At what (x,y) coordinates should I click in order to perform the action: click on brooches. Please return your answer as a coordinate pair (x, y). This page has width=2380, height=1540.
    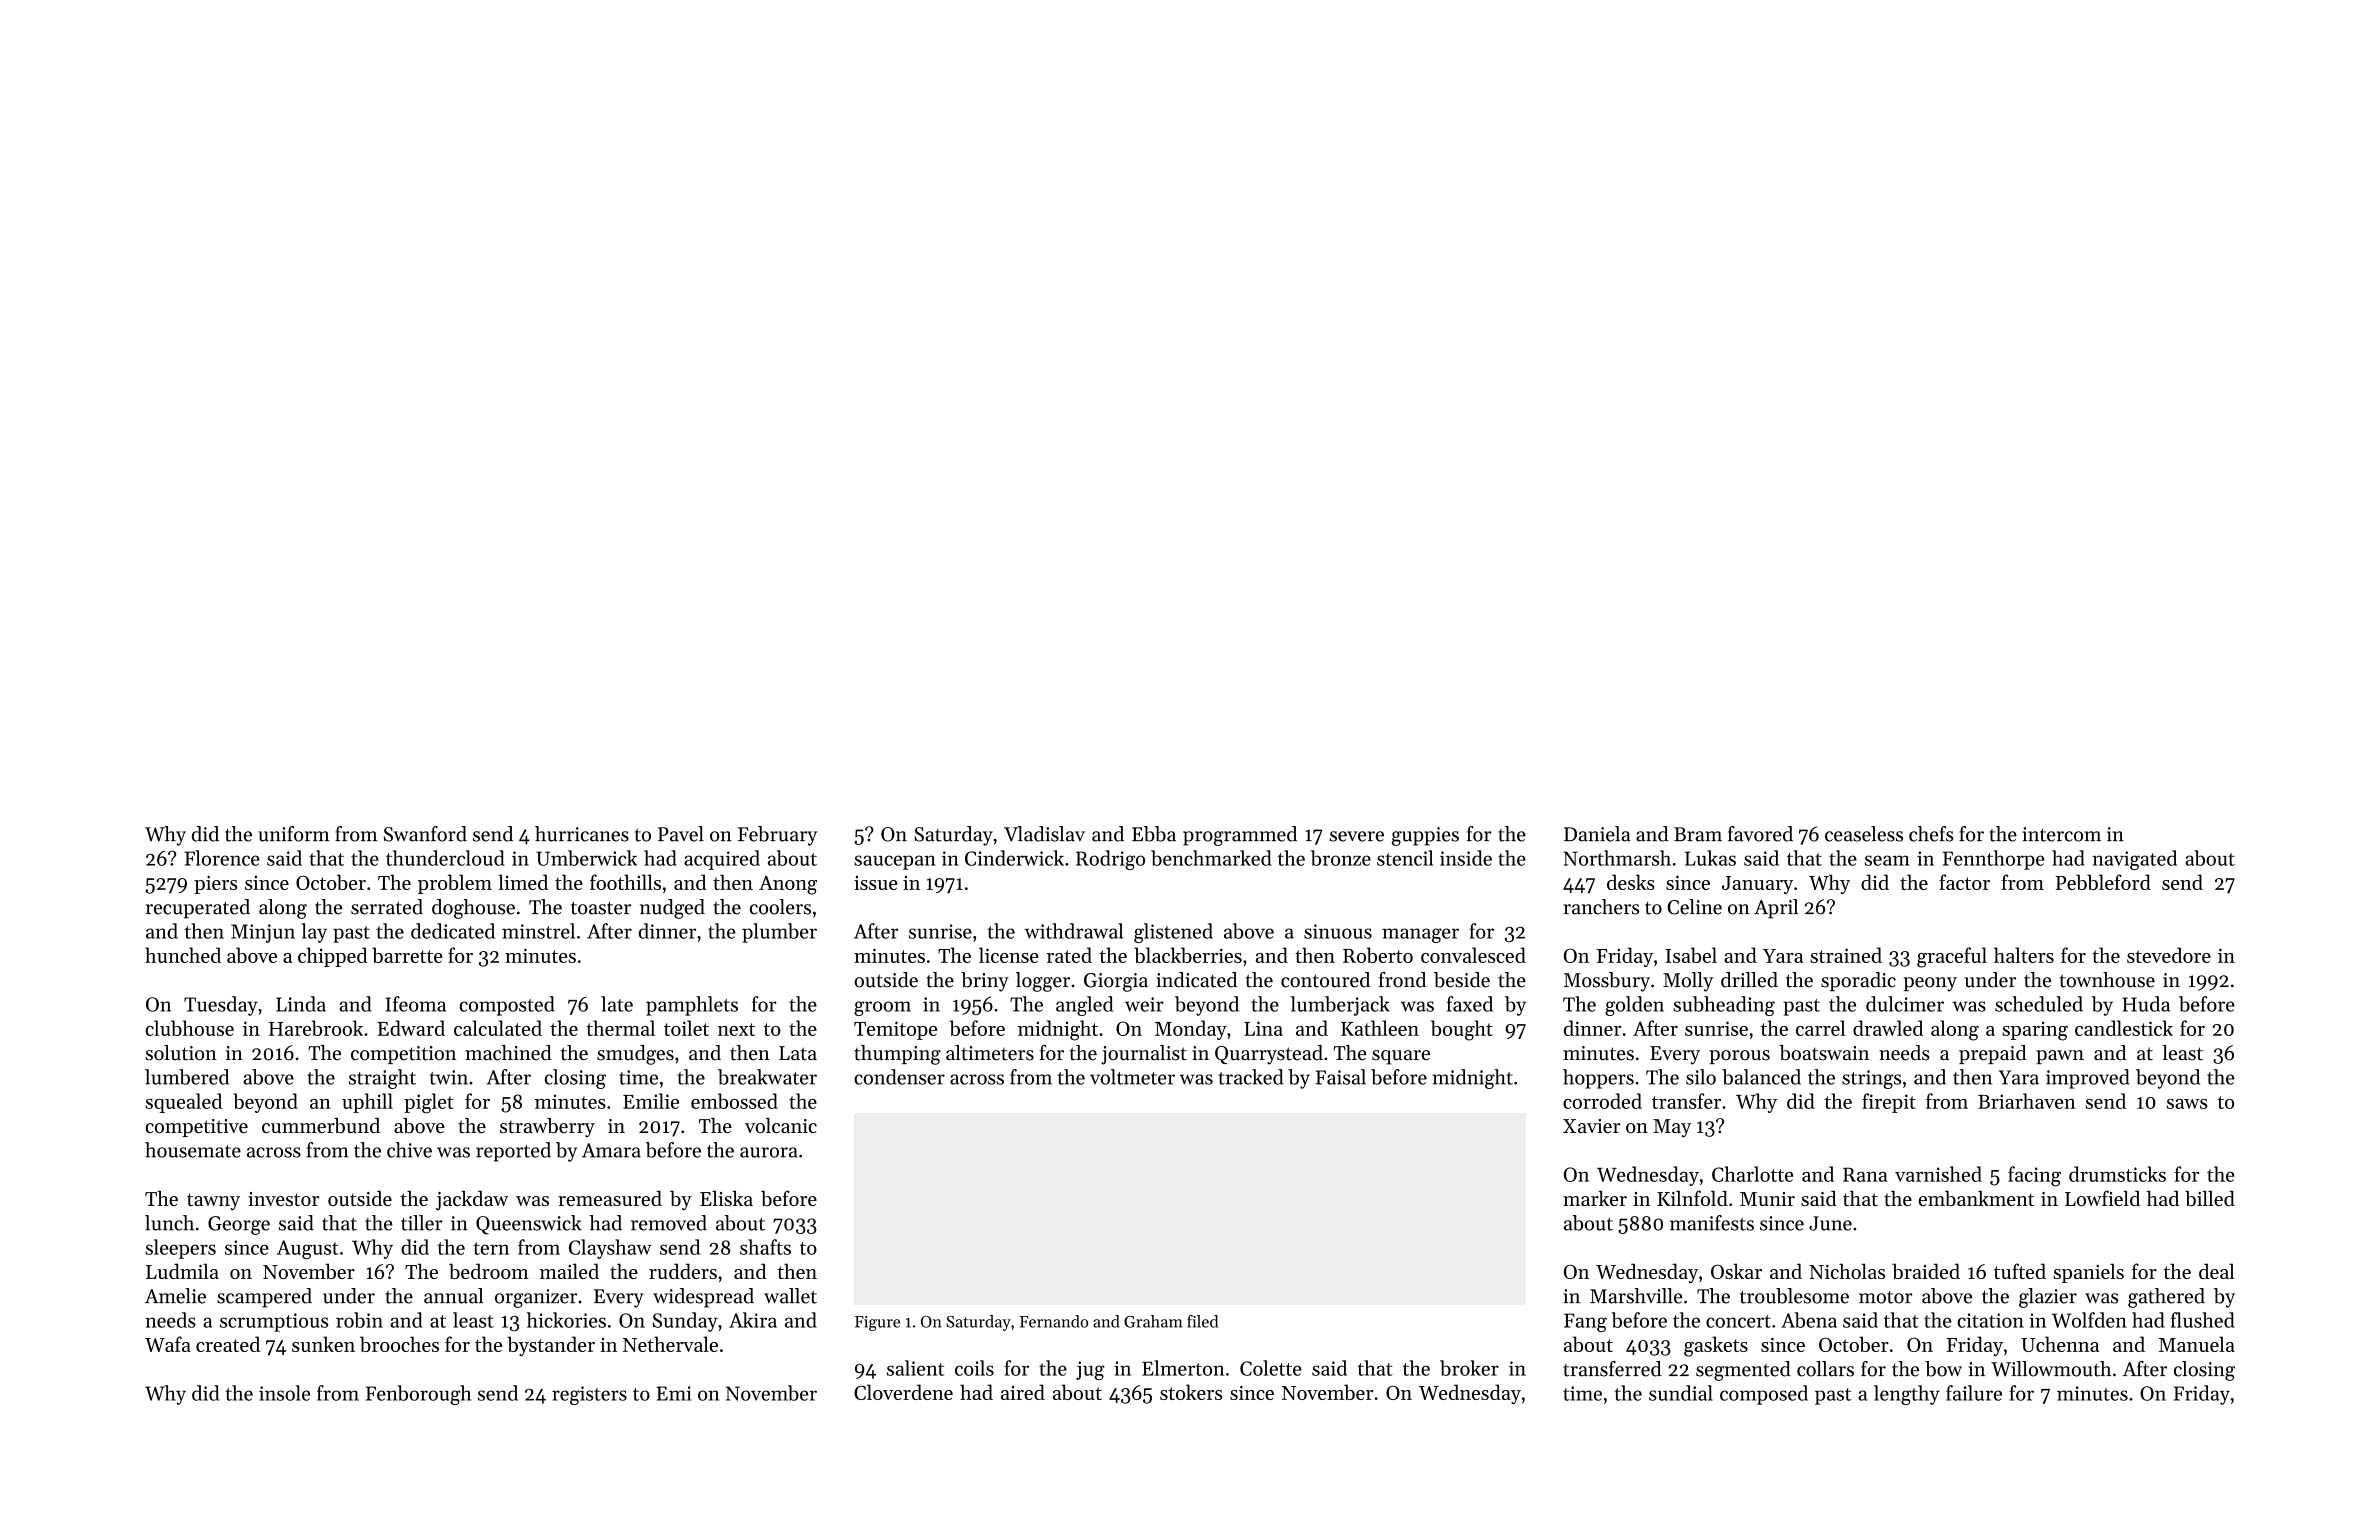
    Looking at the image, I should click on (399, 1344).
